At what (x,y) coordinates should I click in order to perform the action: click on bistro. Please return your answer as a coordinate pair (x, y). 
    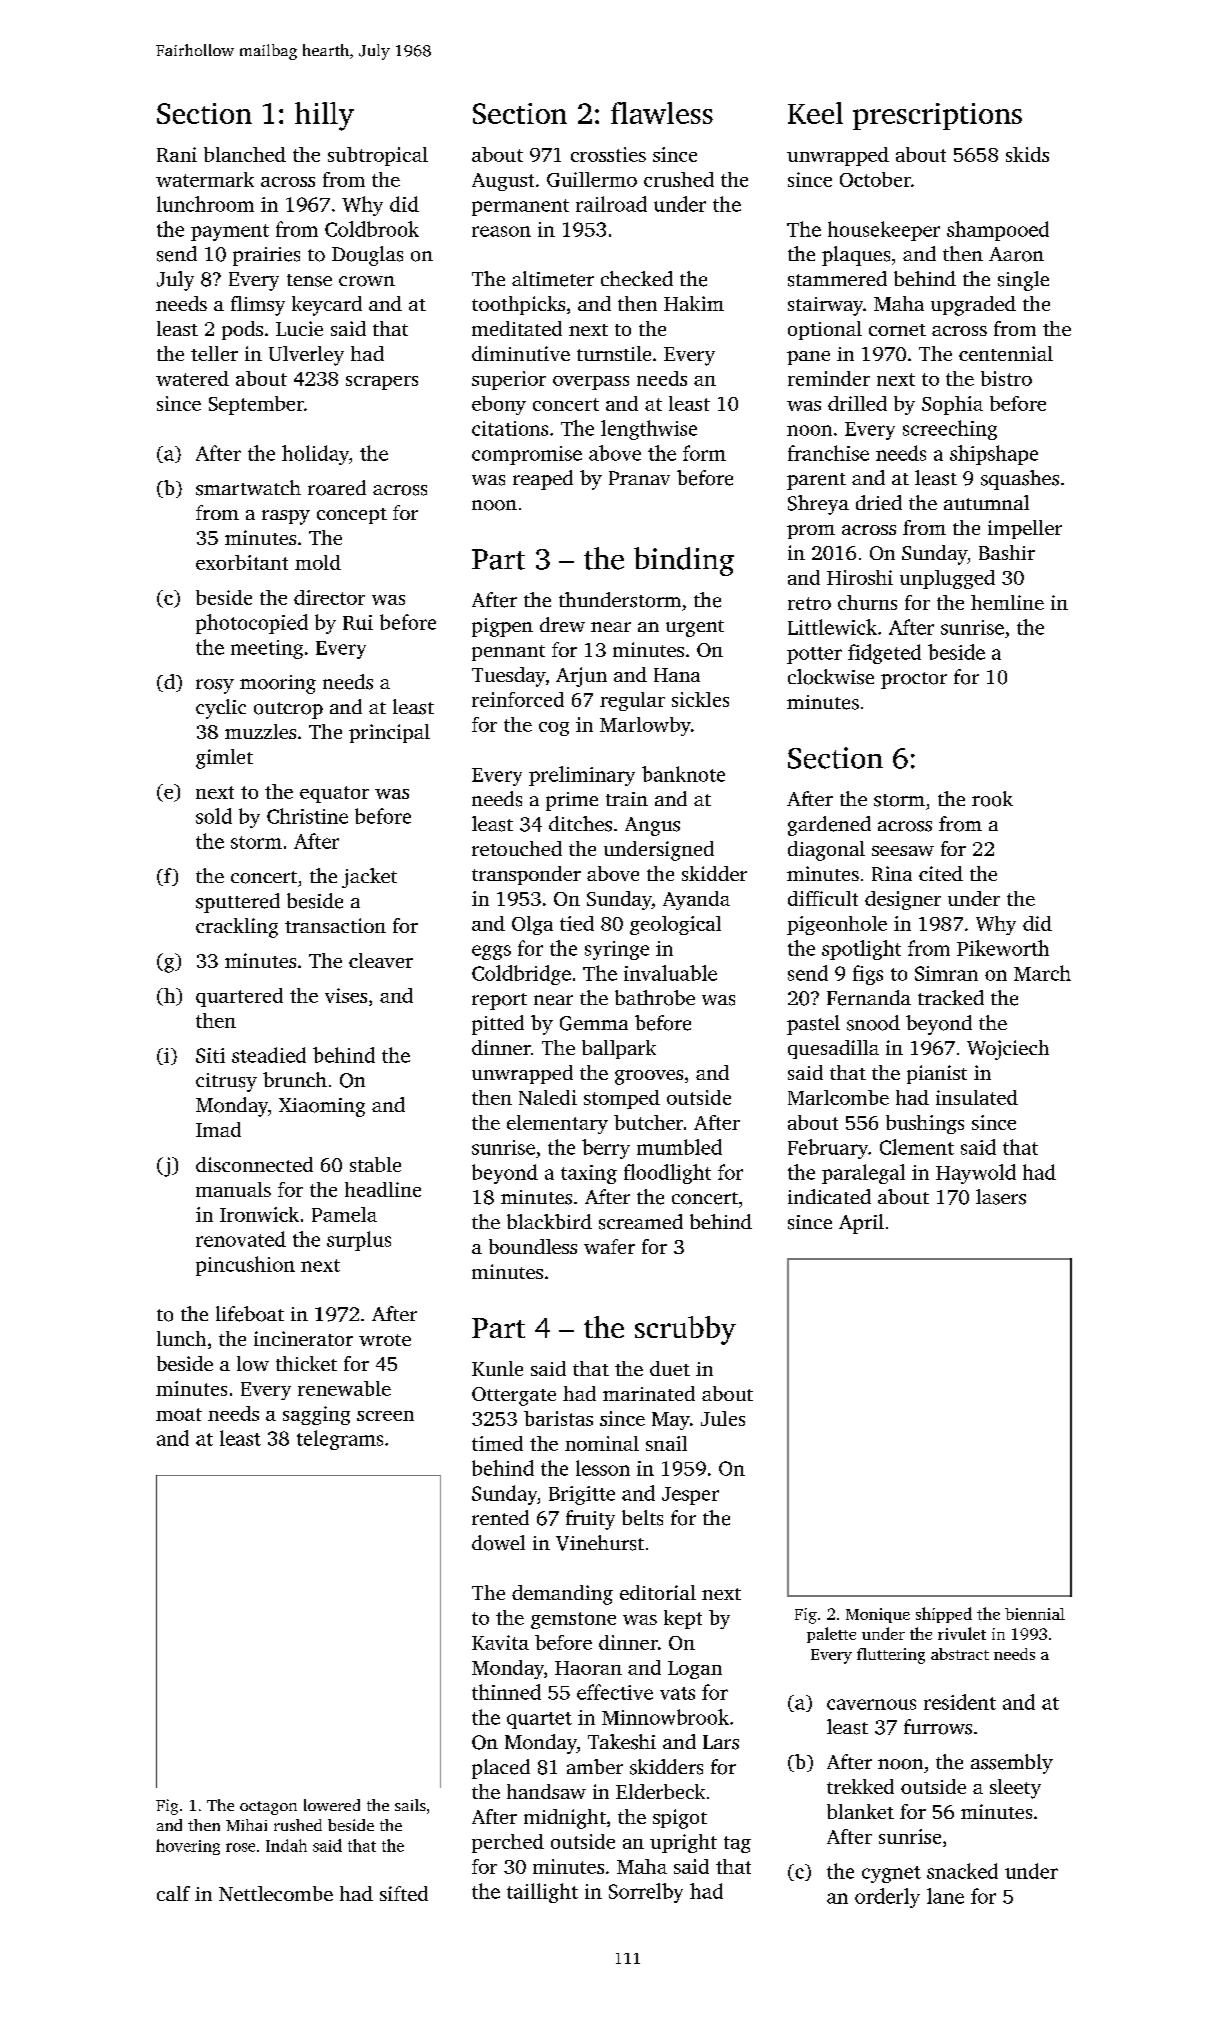
    Looking at the image, I should click on (1006, 378).
